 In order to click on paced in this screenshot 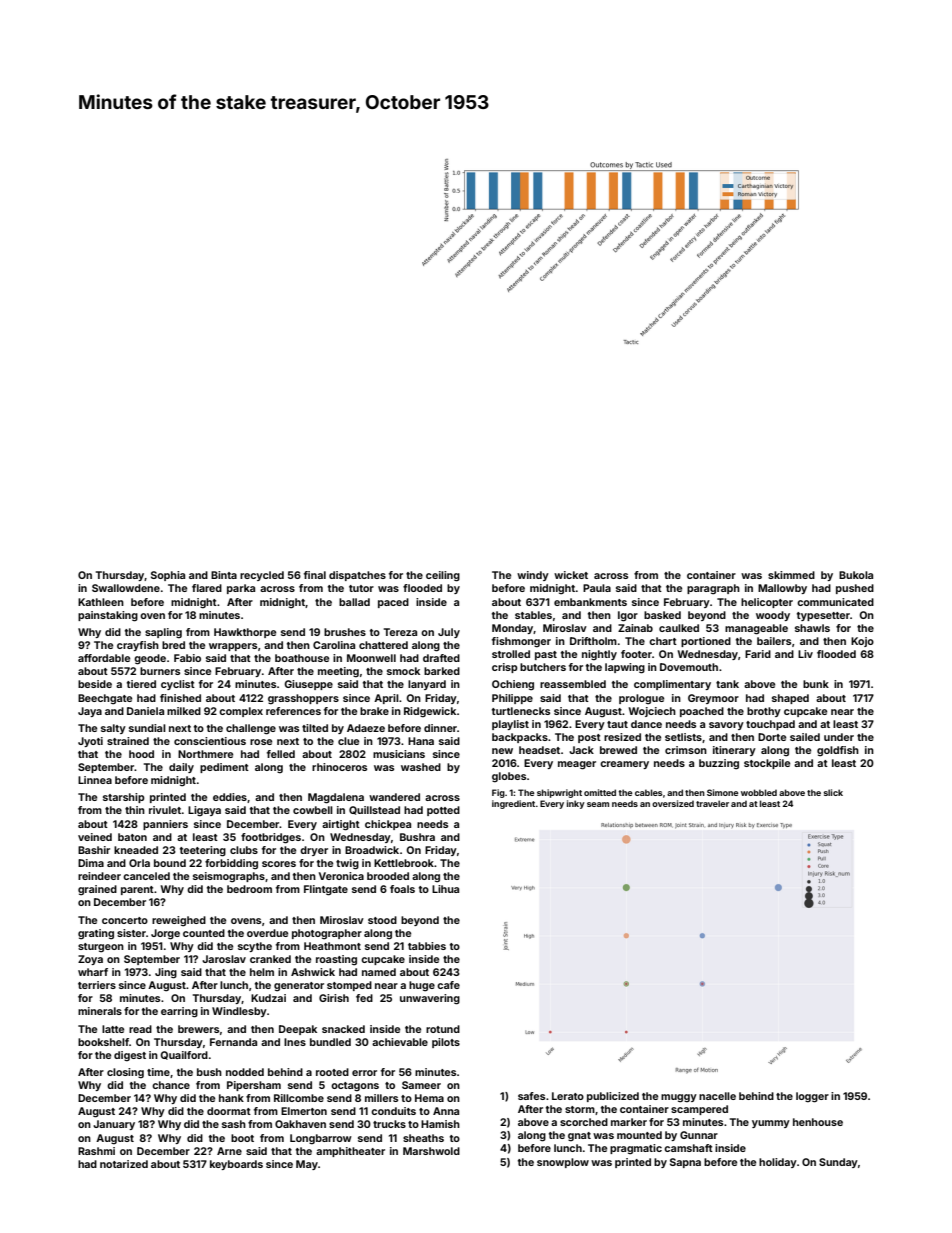, I will do `click(393, 603)`.
